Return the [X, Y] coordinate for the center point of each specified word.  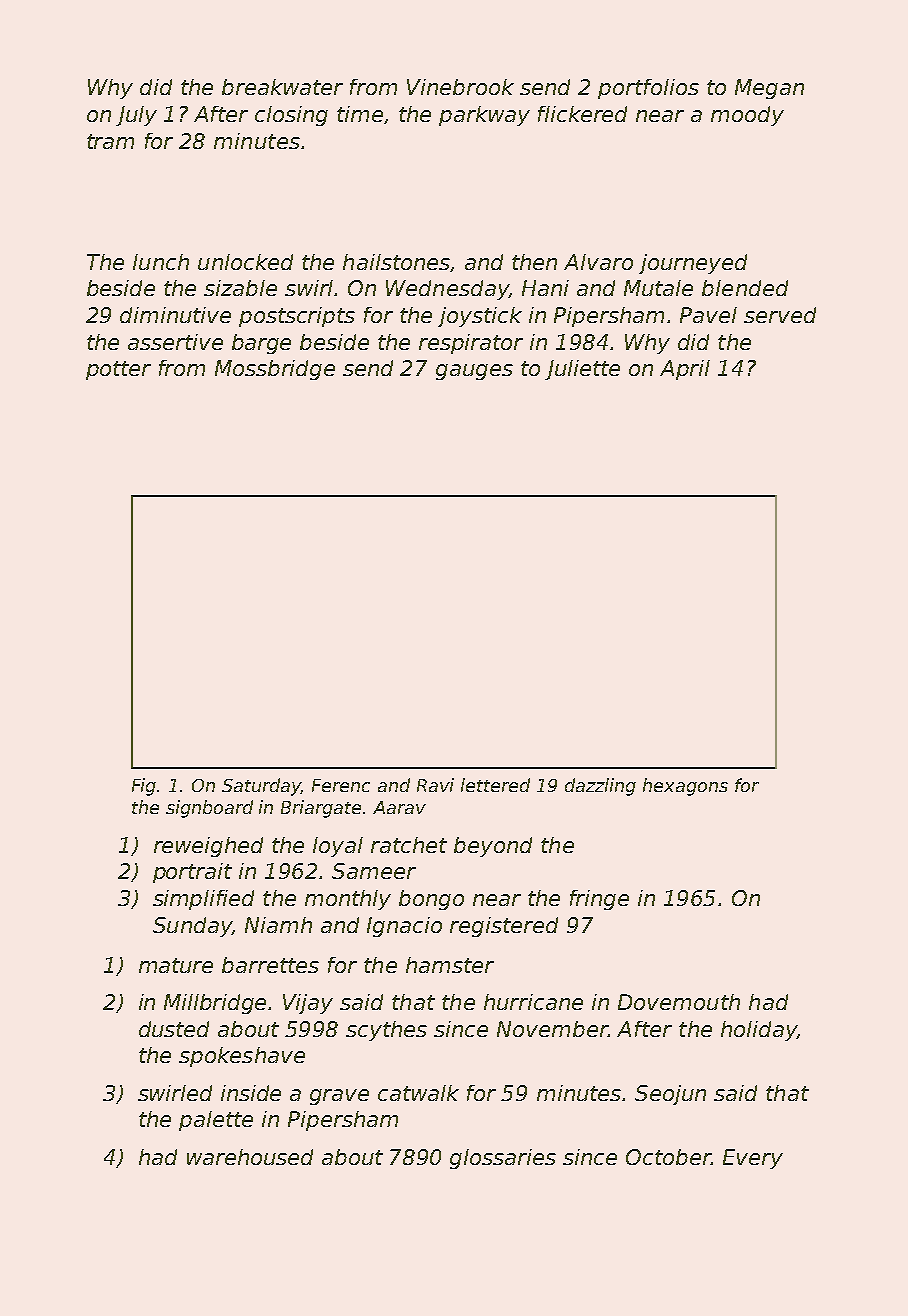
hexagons [685, 787]
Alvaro [598, 262]
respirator [471, 344]
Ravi [435, 785]
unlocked [245, 262]
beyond [493, 847]
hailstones [396, 262]
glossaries [503, 1159]
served [780, 315]
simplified [203, 900]
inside [251, 1093]
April [685, 370]
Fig [145, 787]
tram [110, 141]
